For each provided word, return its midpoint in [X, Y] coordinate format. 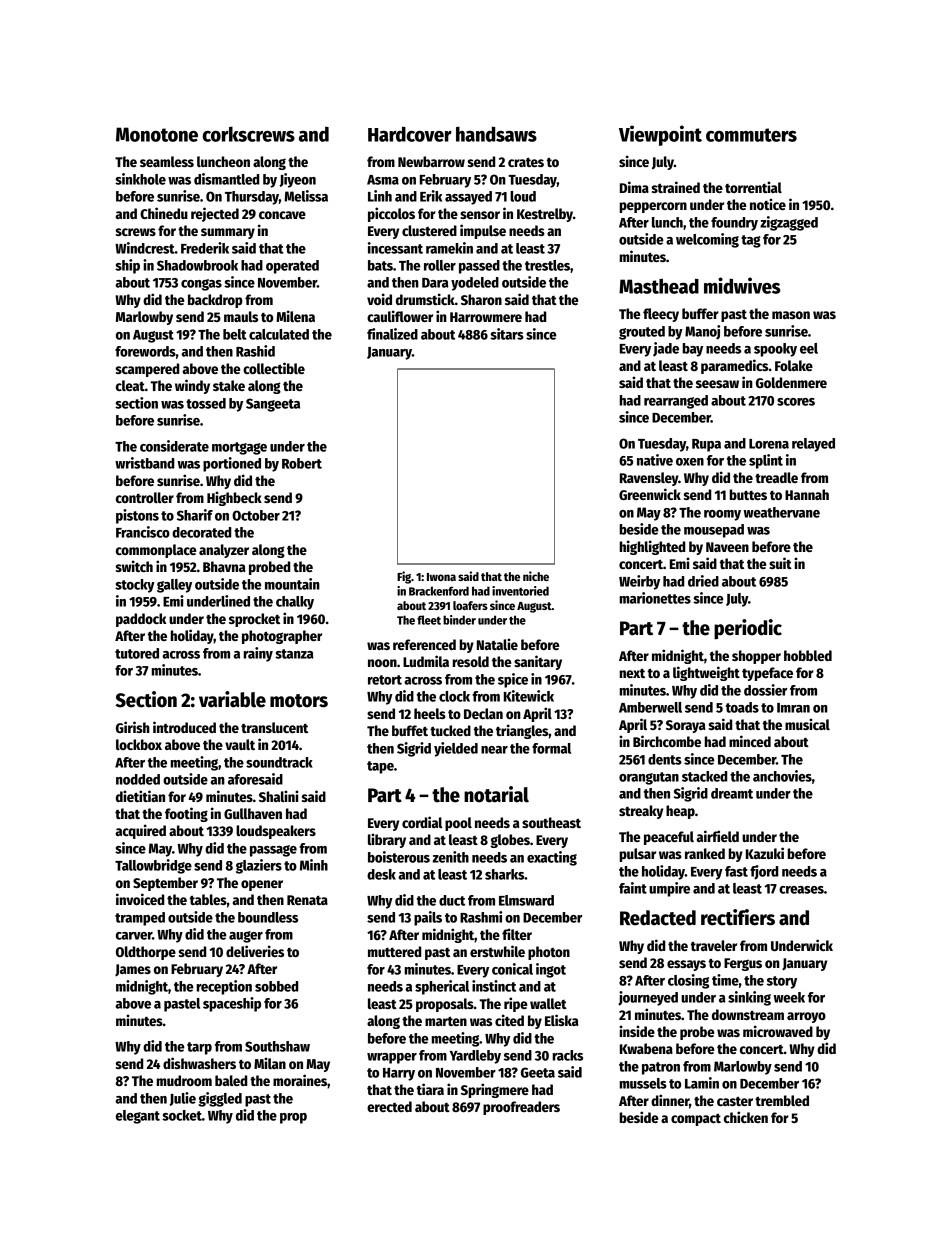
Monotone [157, 134]
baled [231, 1080]
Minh [314, 865]
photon [549, 953]
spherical [442, 987]
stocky [135, 586]
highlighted [652, 547]
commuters [751, 135]
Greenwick [650, 494]
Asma [383, 180]
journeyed [648, 998]
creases [801, 890]
